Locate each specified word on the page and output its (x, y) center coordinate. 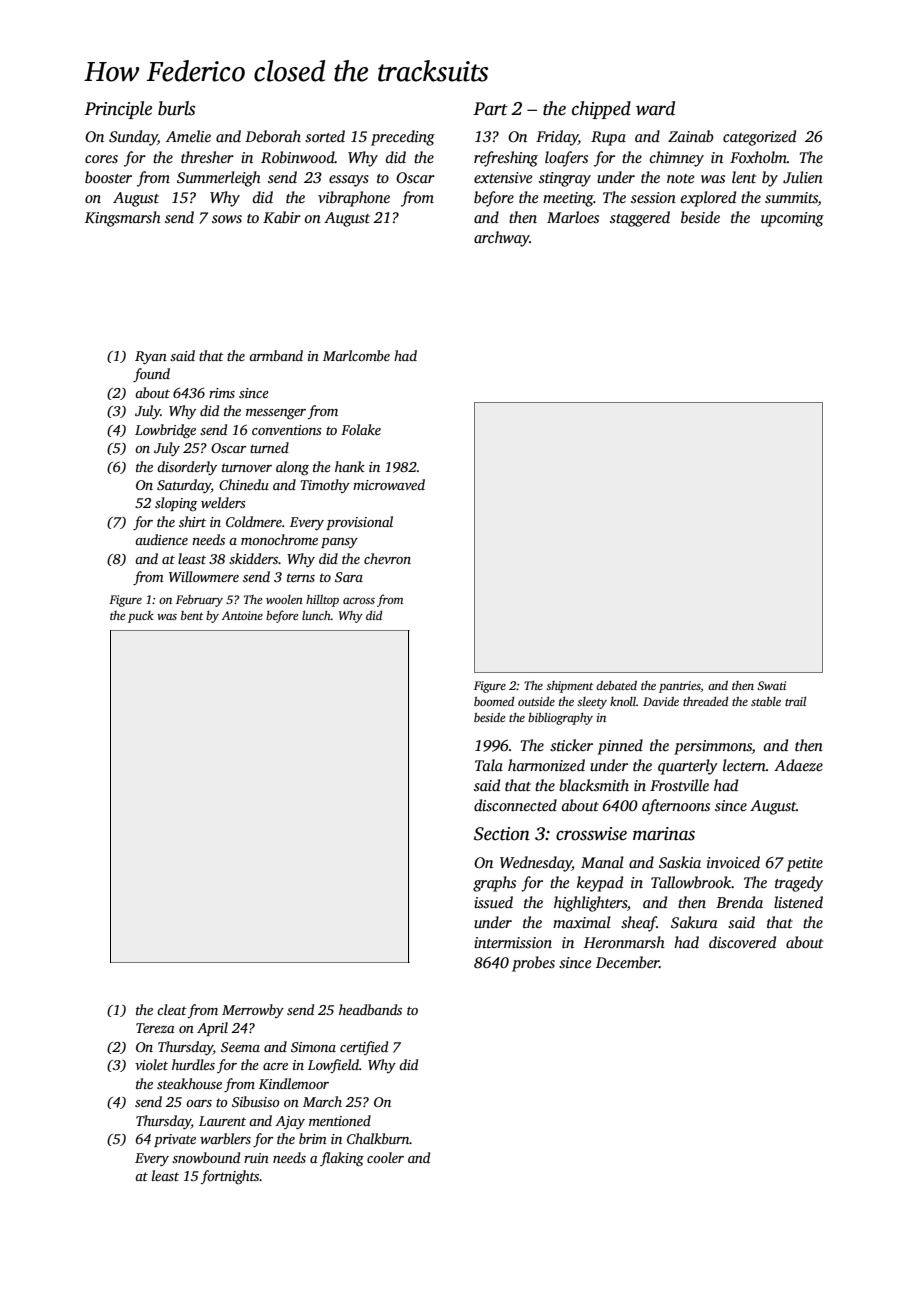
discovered (742, 942)
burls (176, 108)
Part (490, 109)
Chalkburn (378, 1138)
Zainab (691, 136)
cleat (172, 1009)
